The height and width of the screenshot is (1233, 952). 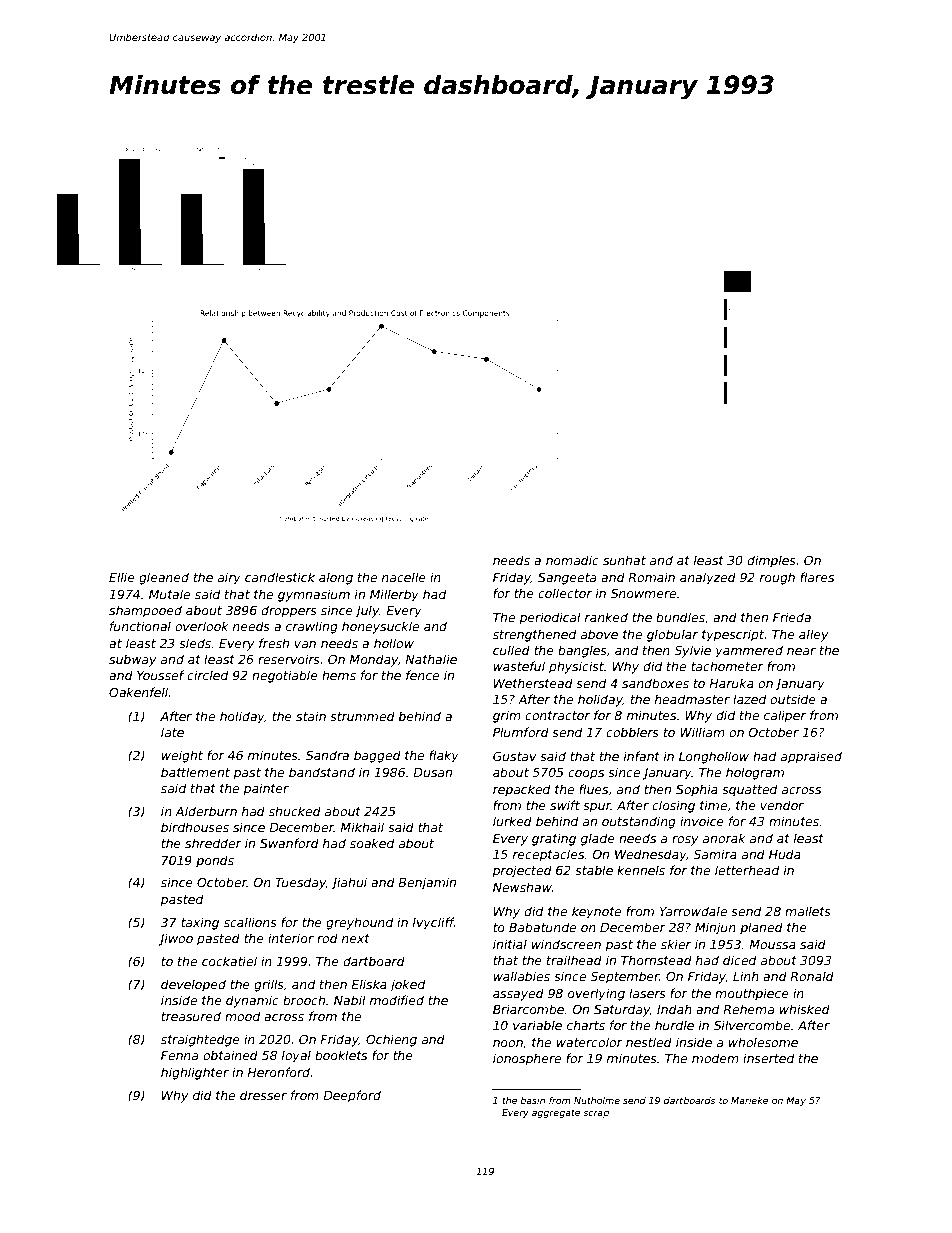 I want to click on Nathalie, so click(x=431, y=659).
